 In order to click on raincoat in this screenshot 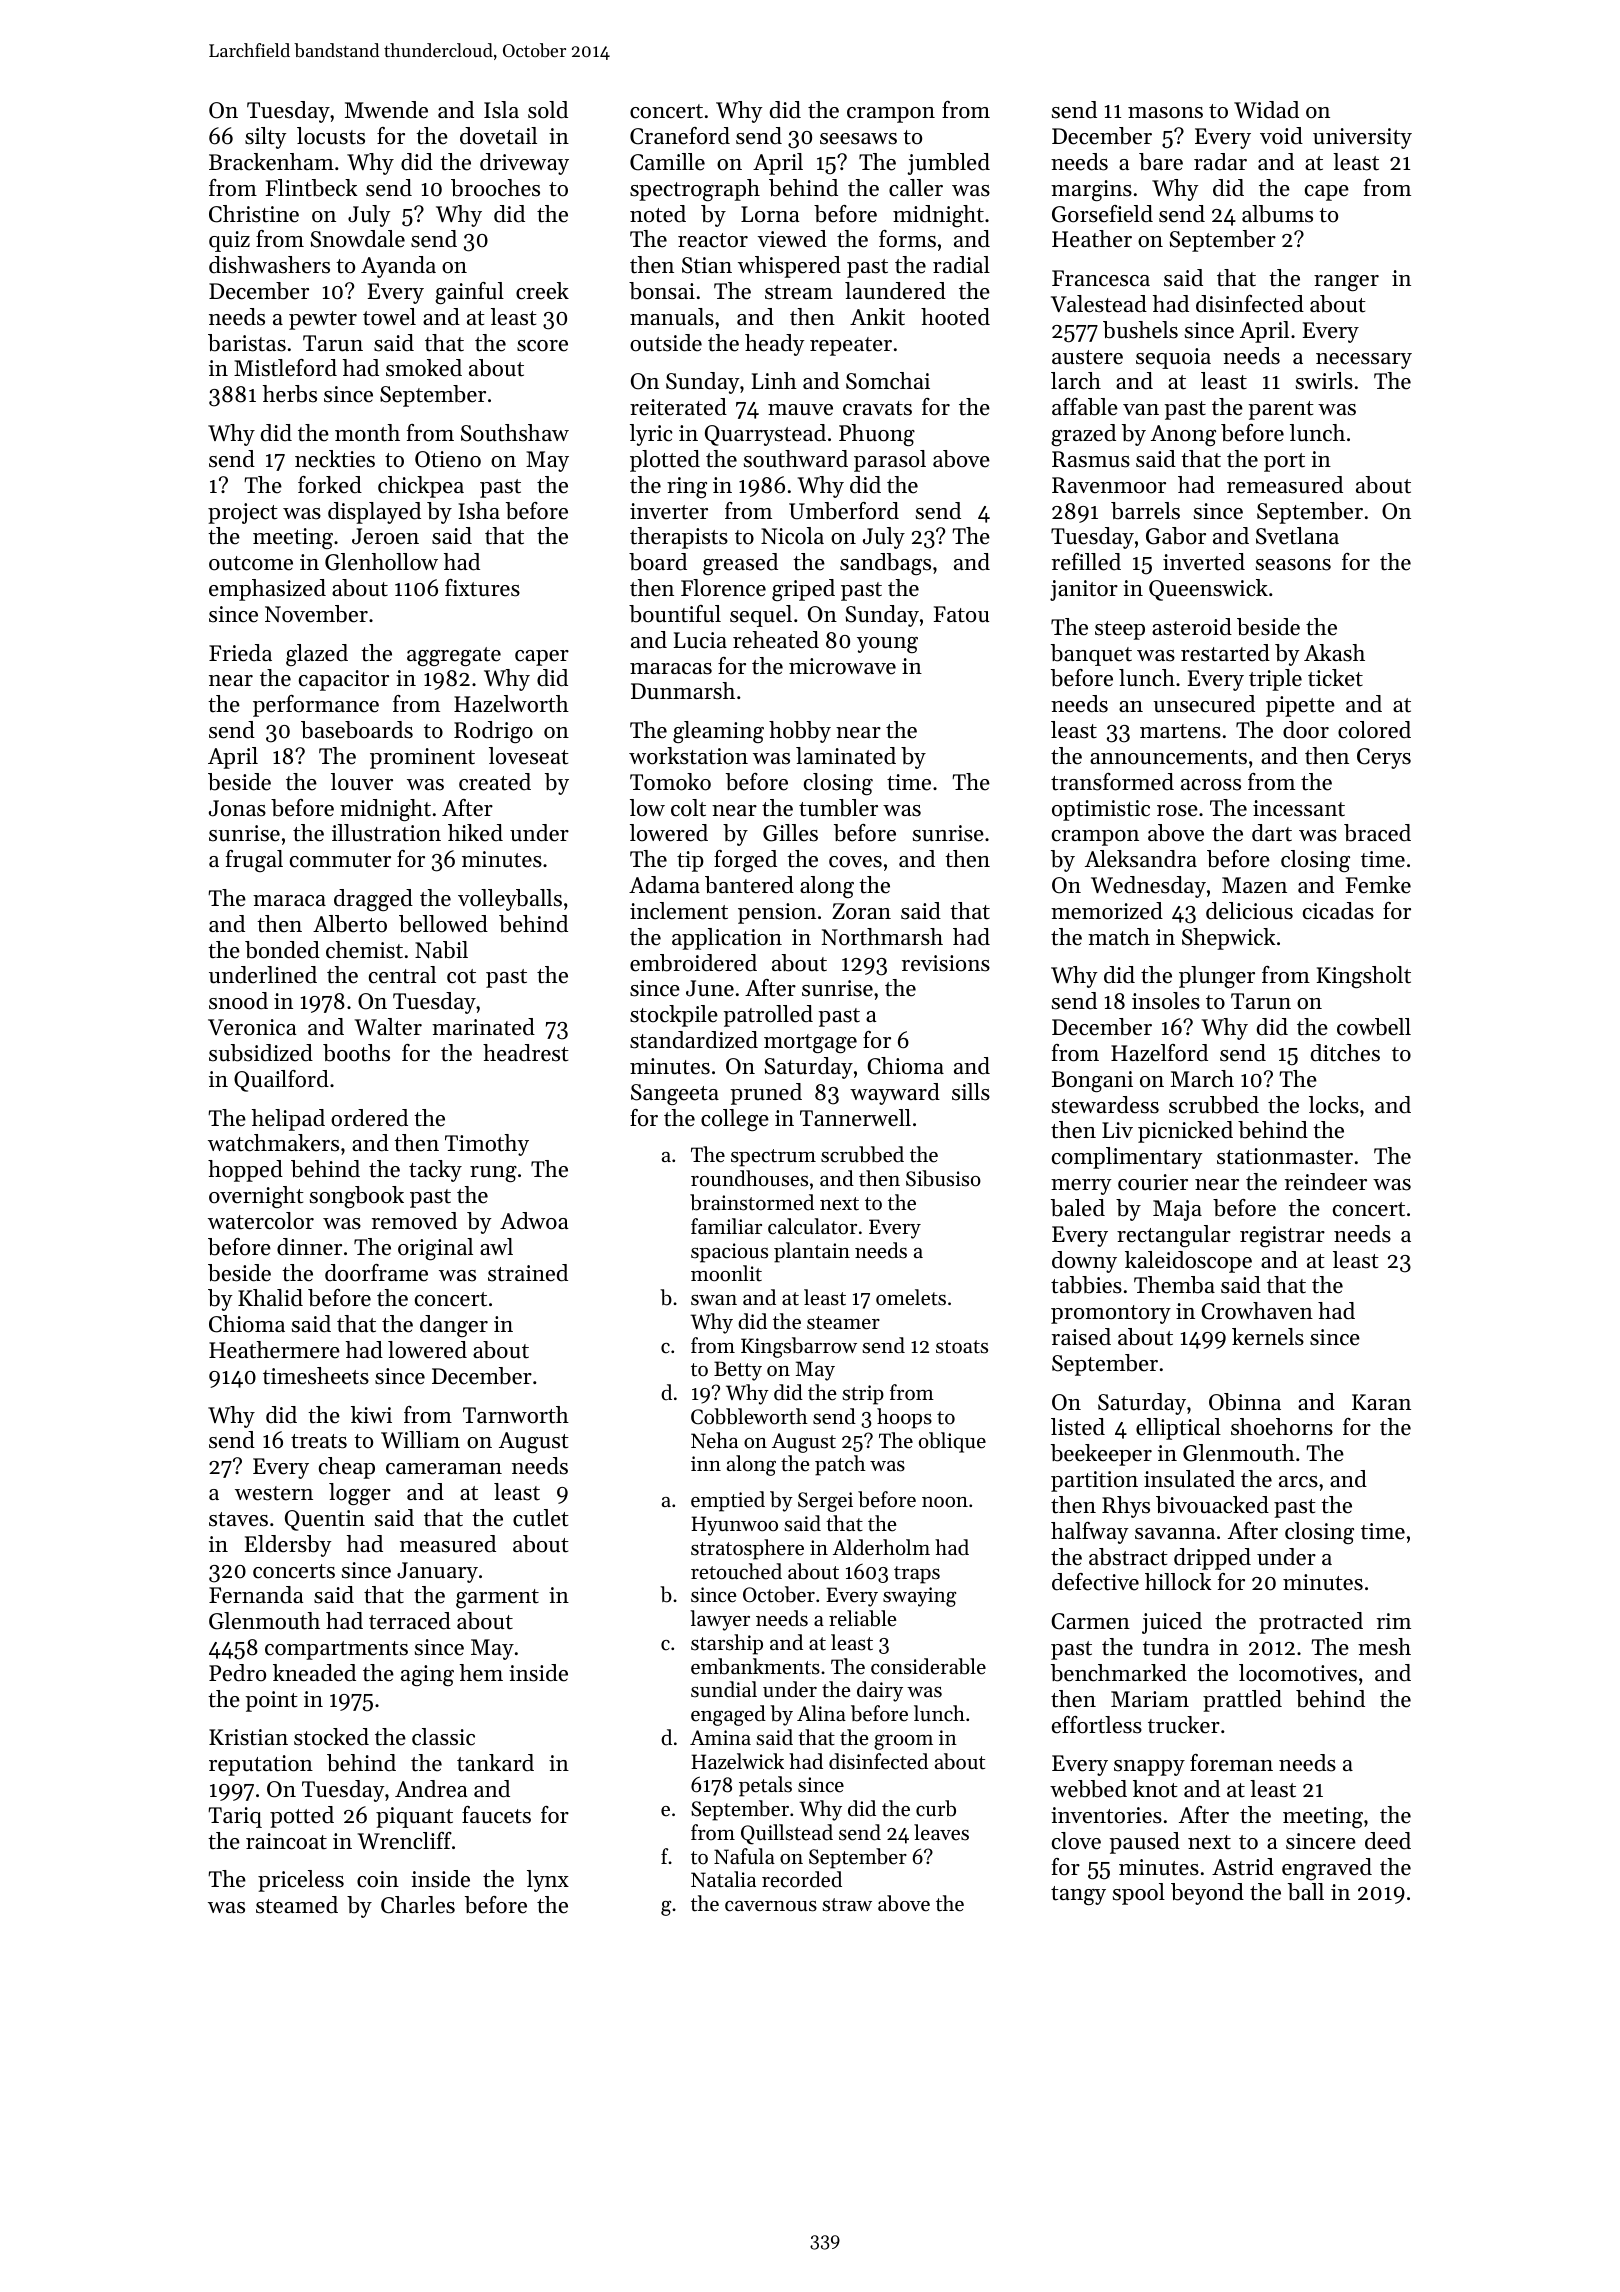, I will do `click(286, 1841)`.
